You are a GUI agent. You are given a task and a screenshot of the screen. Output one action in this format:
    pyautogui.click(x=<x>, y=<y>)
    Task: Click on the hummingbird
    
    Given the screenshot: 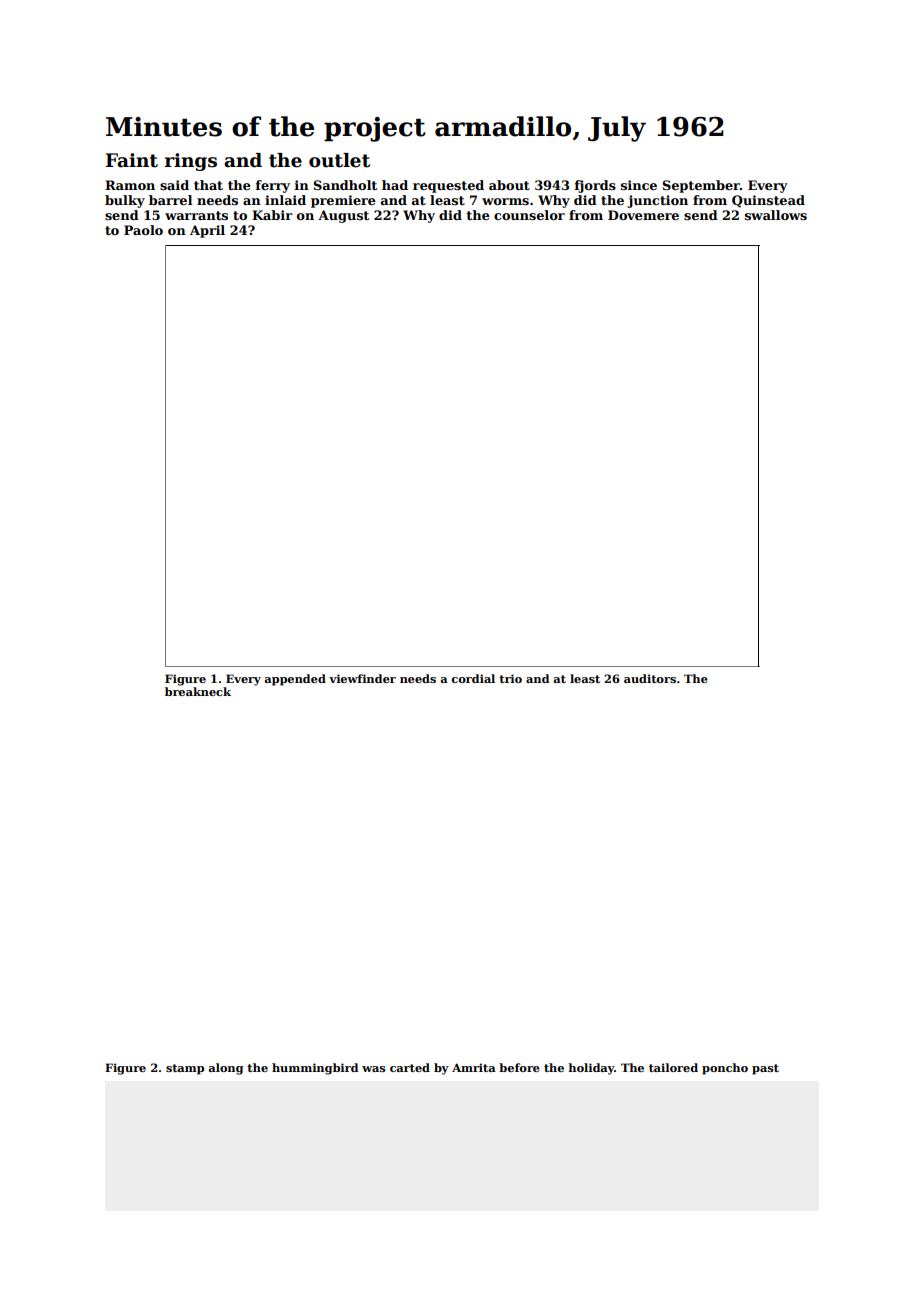 What is the action you would take?
    pyautogui.click(x=315, y=1069)
